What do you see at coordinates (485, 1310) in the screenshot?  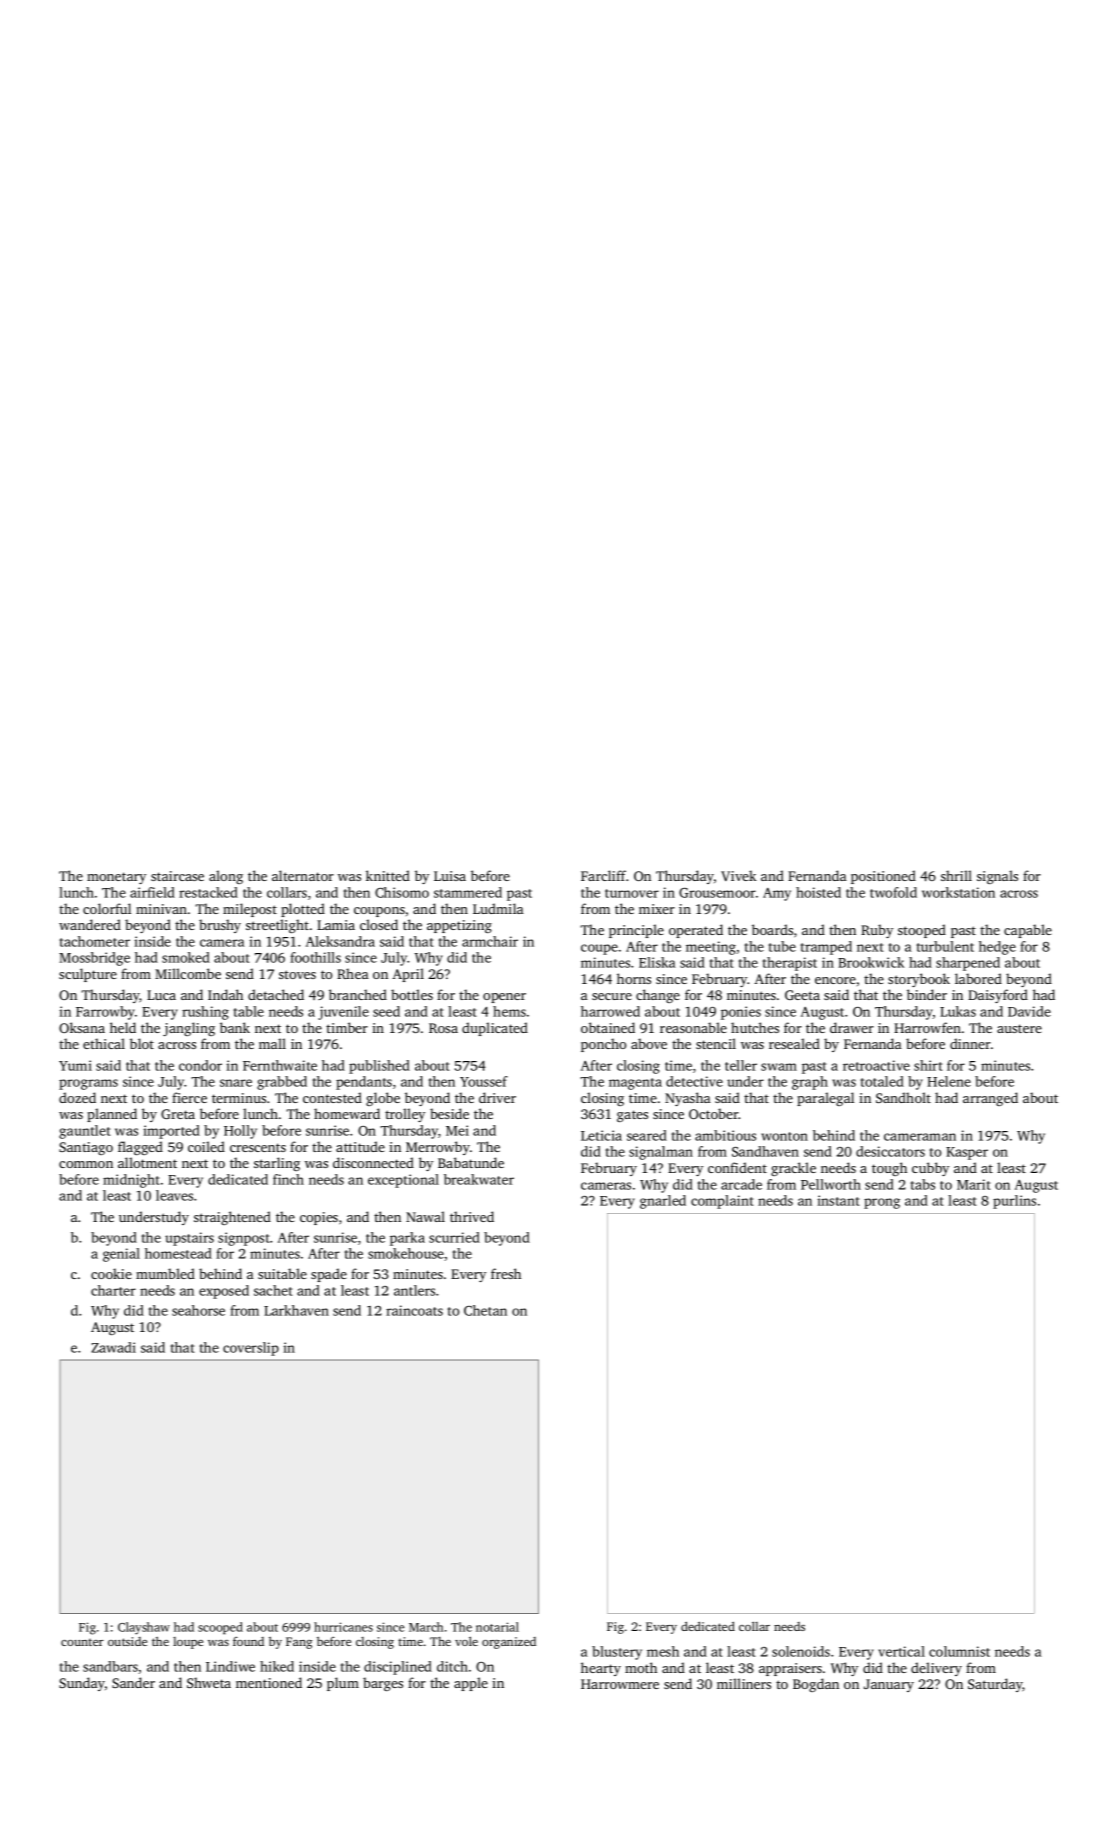 I see `Chetan` at bounding box center [485, 1310].
